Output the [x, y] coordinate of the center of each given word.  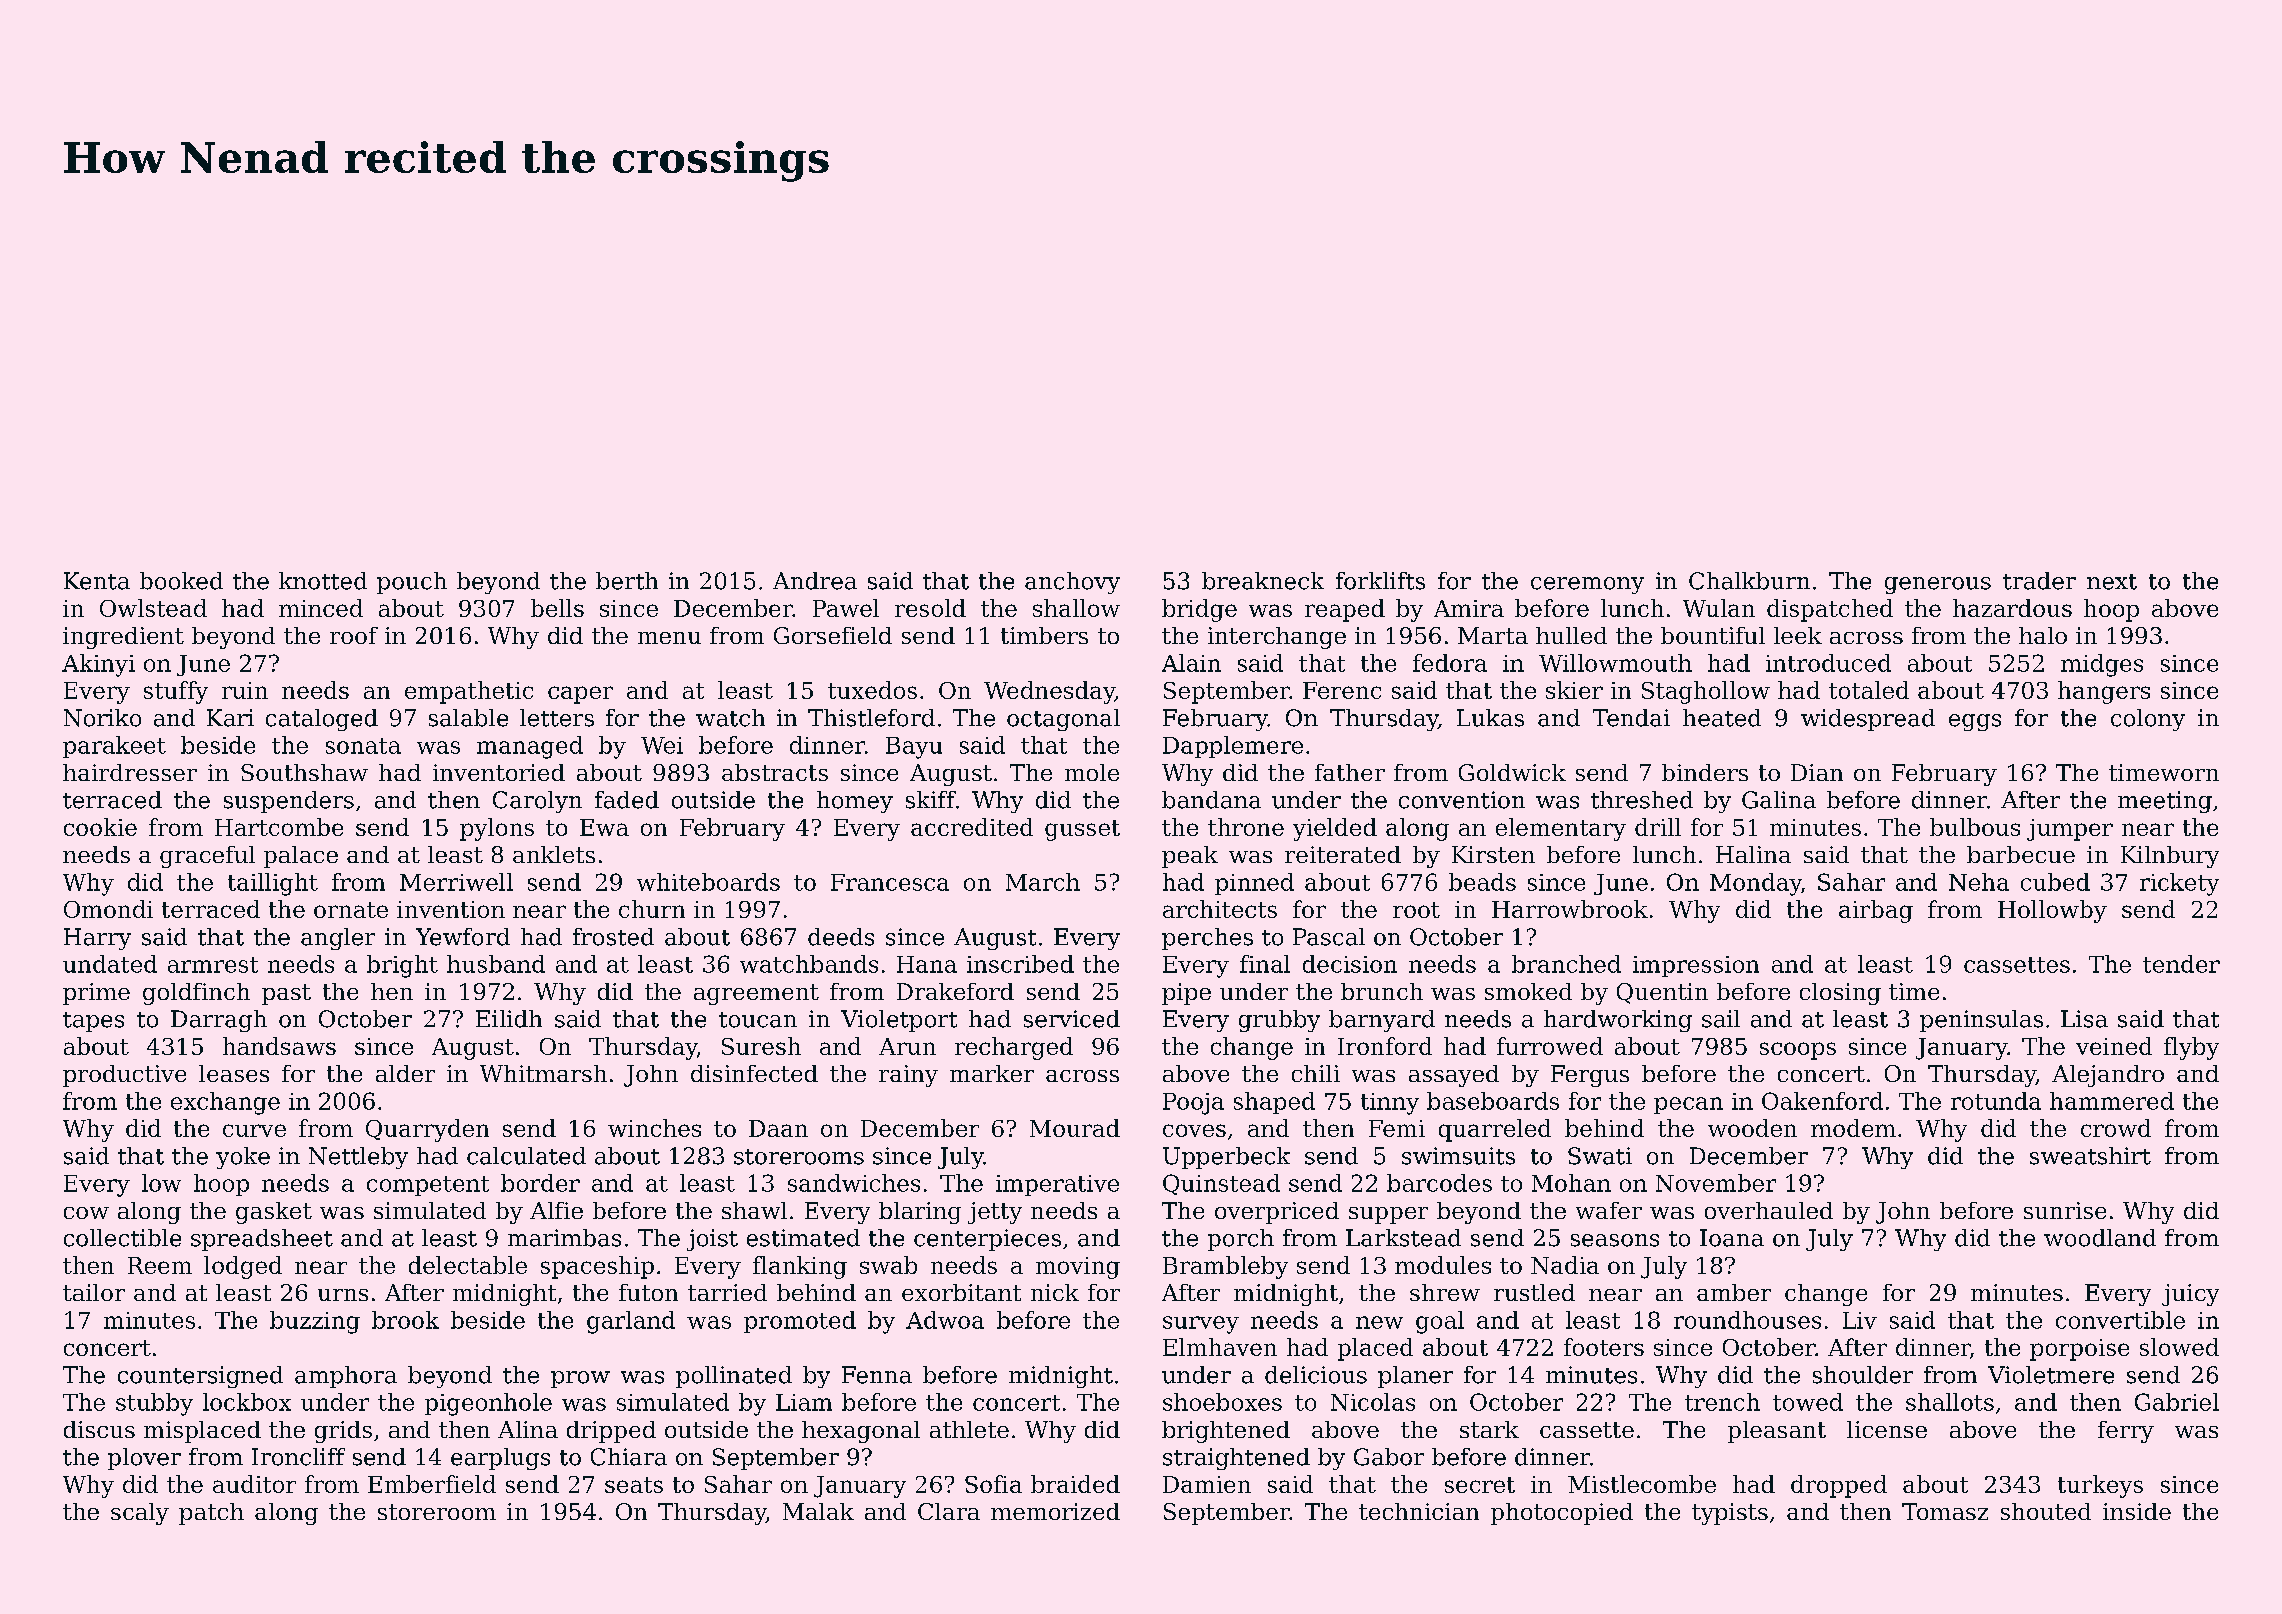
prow [580, 1379]
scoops [1798, 1051]
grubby [1279, 1021]
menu [669, 638]
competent [428, 1186]
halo [2043, 635]
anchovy [1072, 583]
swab [888, 1265]
